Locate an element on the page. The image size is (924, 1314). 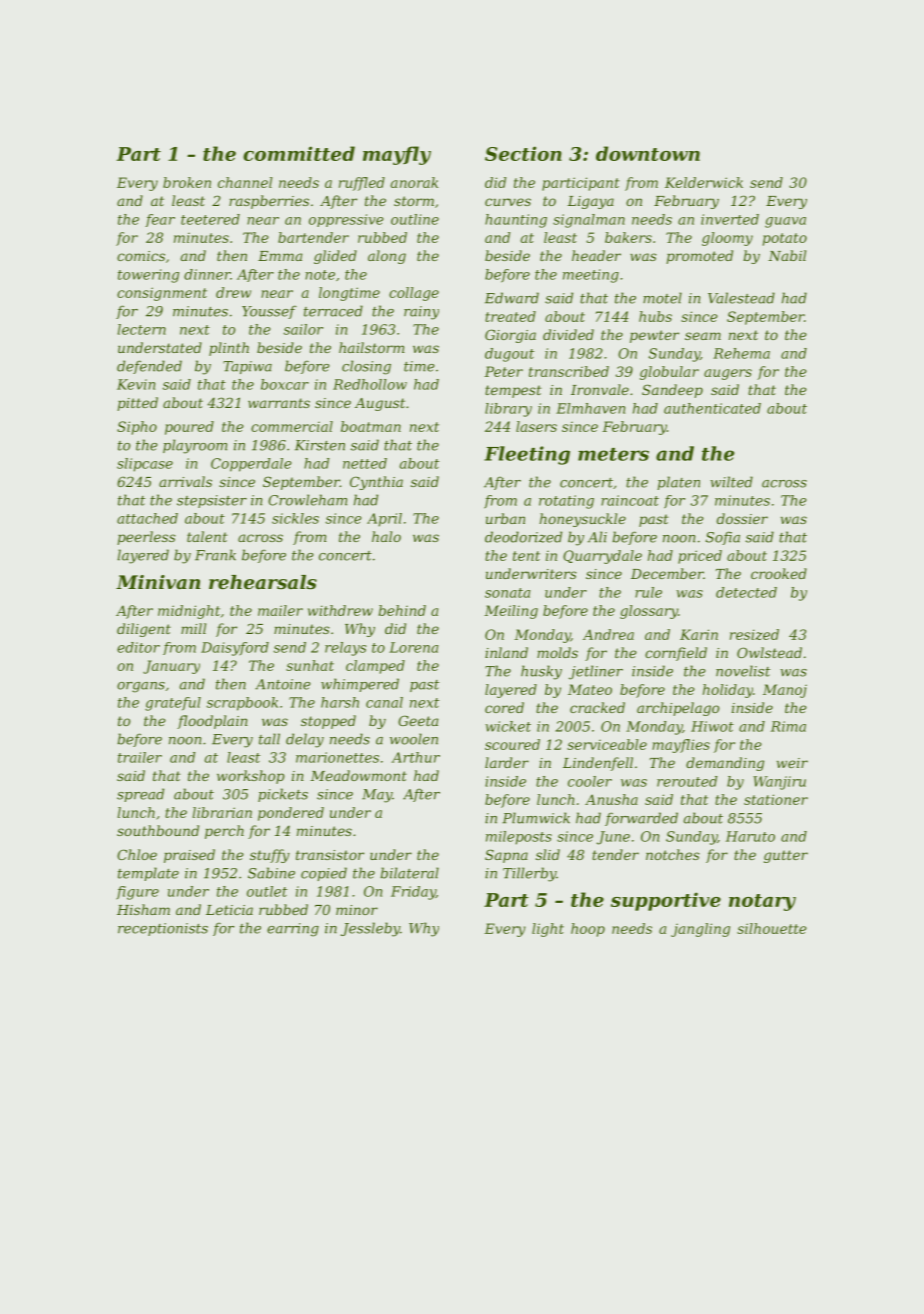
workshop is located at coordinates (251, 777).
